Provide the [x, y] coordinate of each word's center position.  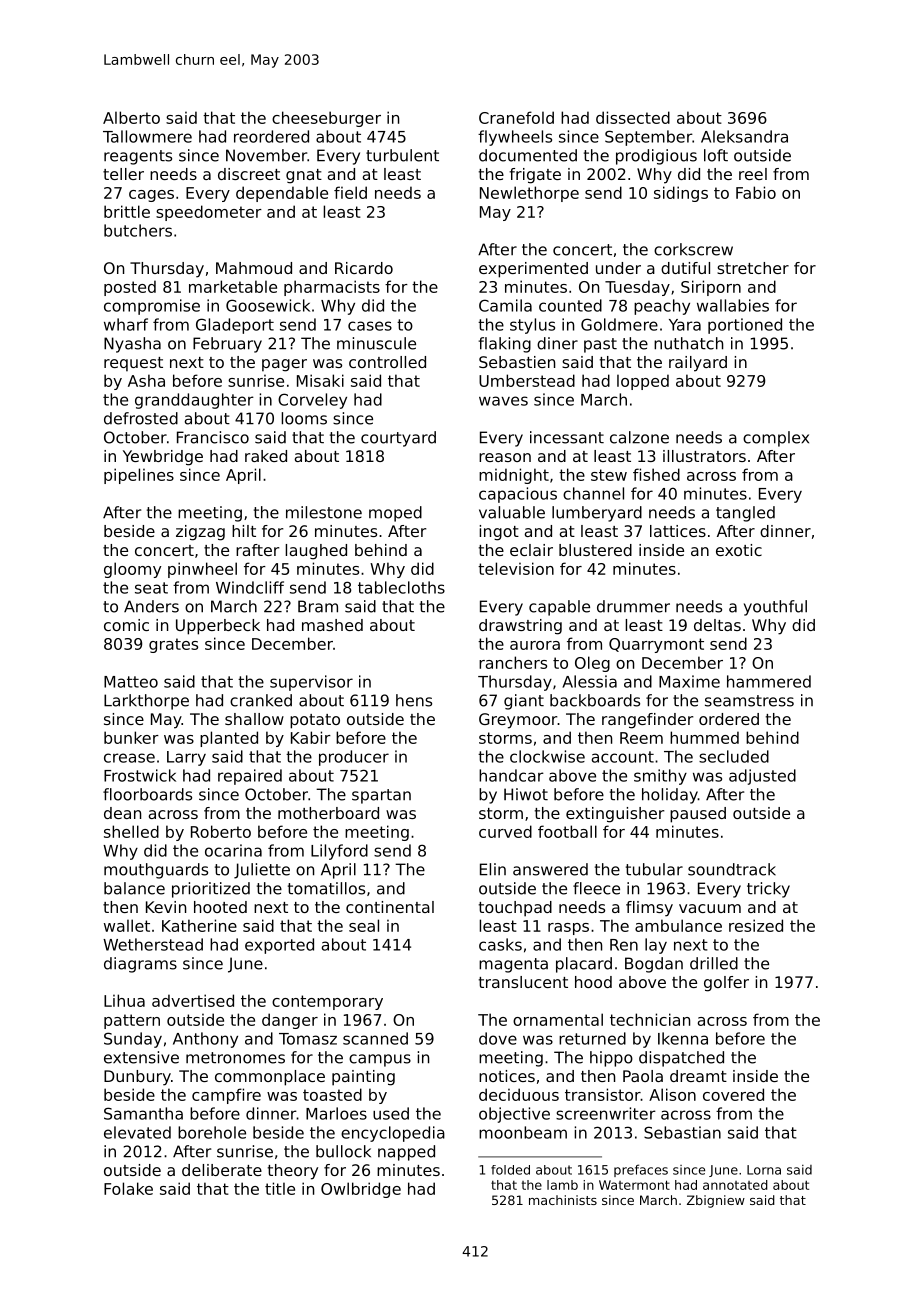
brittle [127, 211]
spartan [381, 796]
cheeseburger [326, 119]
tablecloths [401, 587]
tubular [654, 869]
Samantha [143, 1113]
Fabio [756, 192]
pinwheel [202, 570]
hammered [769, 681]
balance [134, 888]
